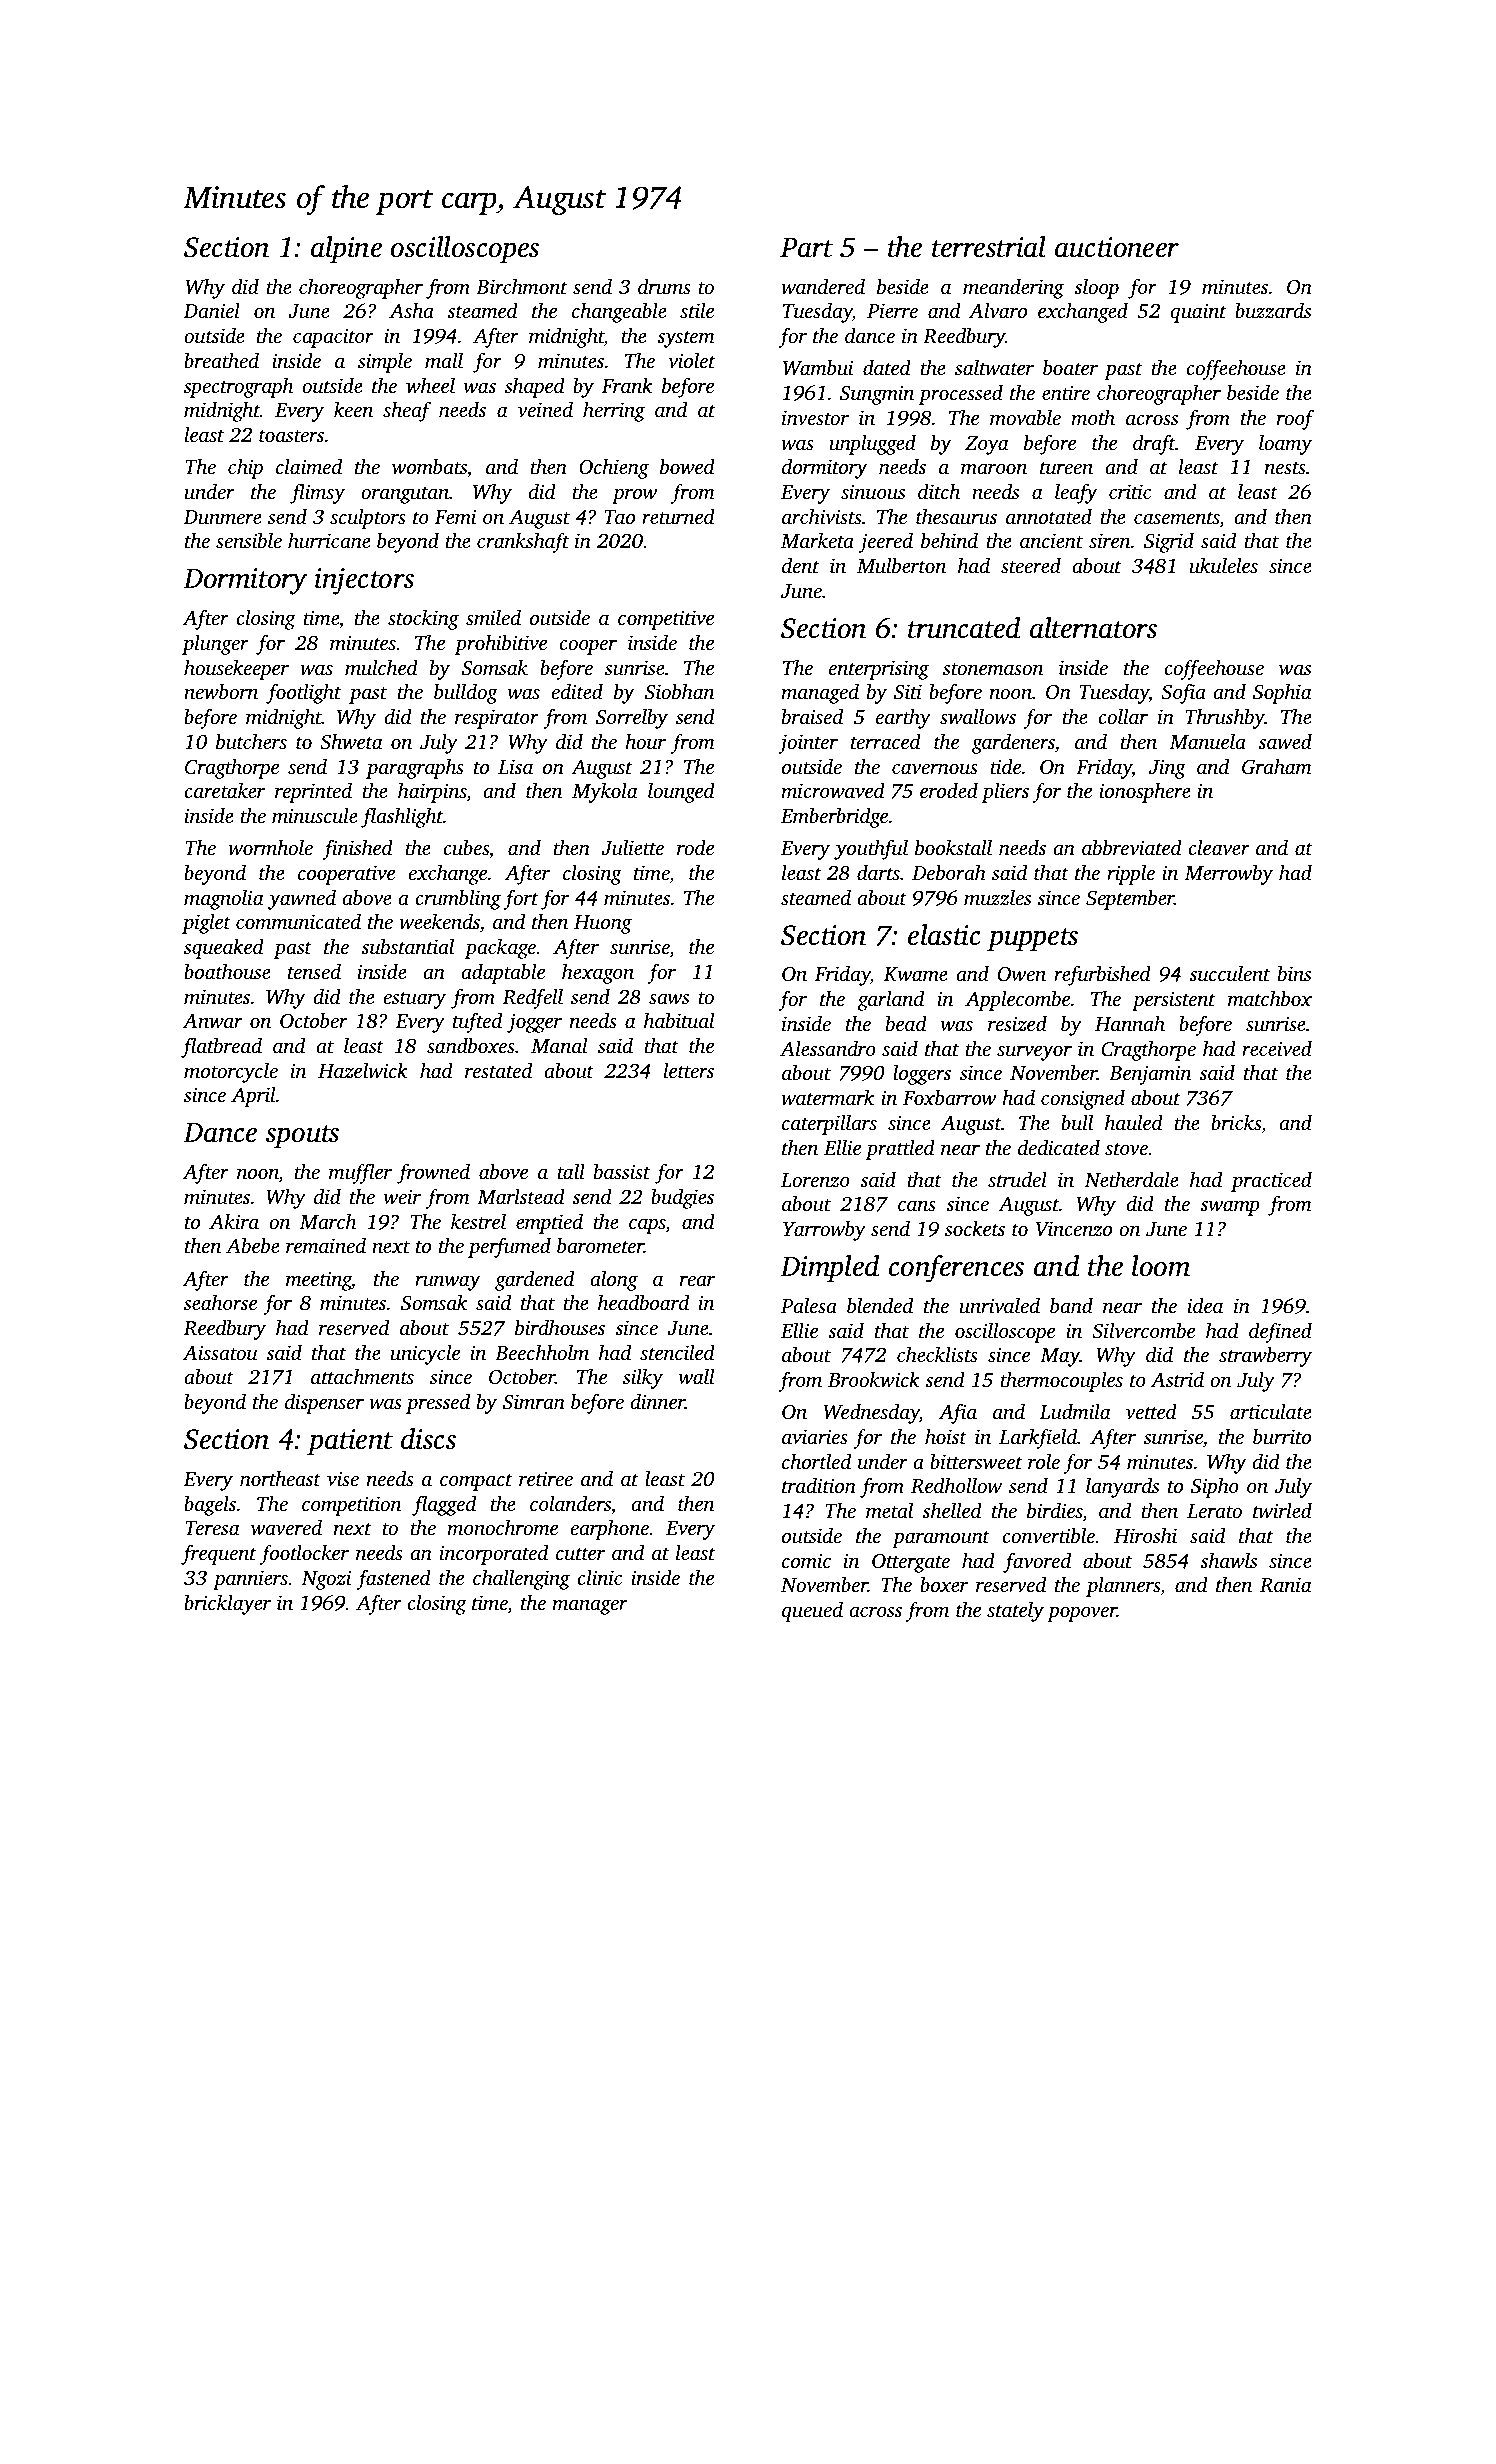 The image size is (1496, 2464). Describe the element at coordinates (1123, 716) in the screenshot. I see `collar` at that location.
